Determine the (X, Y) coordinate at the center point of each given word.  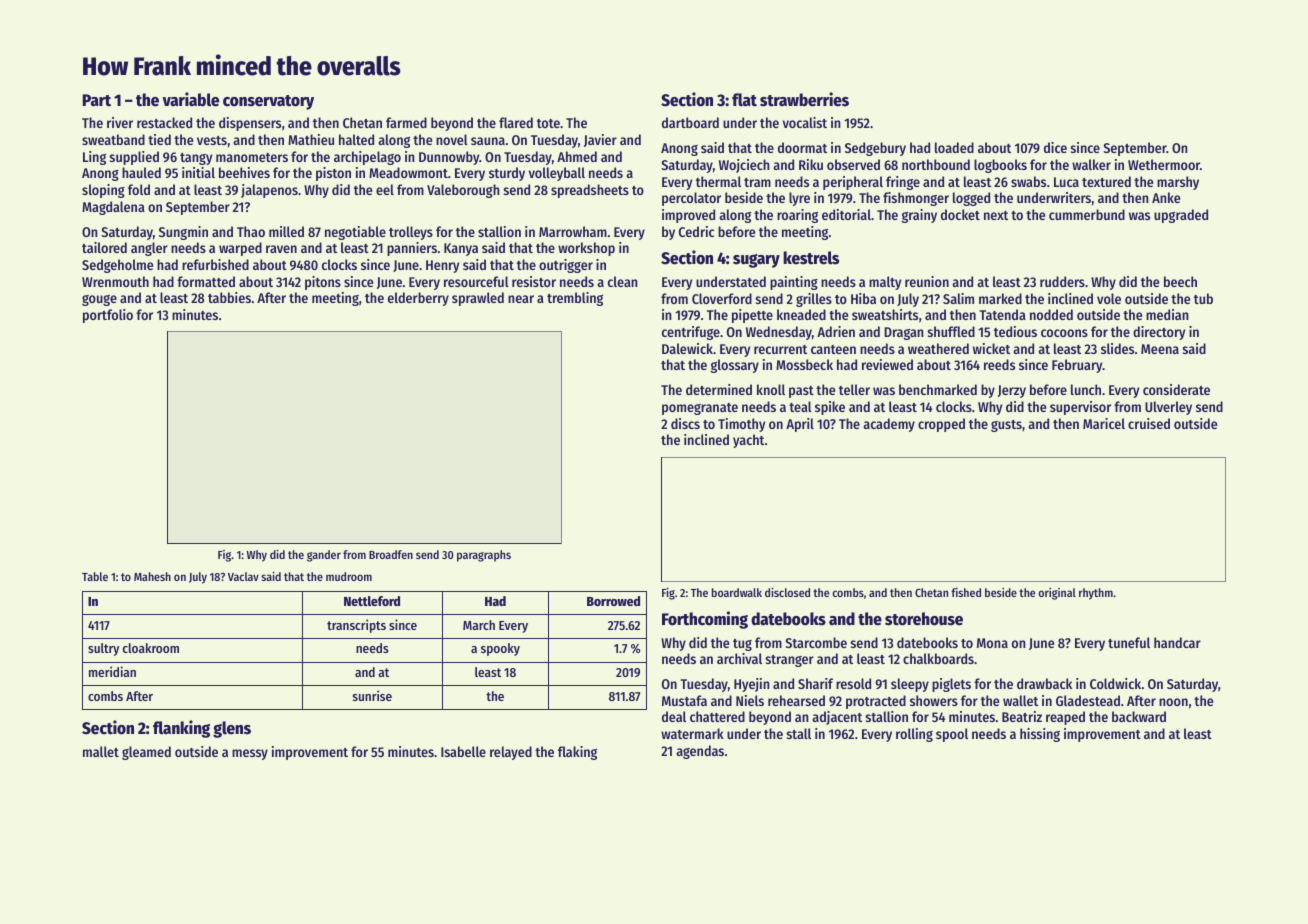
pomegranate (700, 409)
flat (744, 100)
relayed (511, 753)
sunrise (372, 695)
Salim (958, 298)
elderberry (418, 299)
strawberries (804, 99)
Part (96, 100)
